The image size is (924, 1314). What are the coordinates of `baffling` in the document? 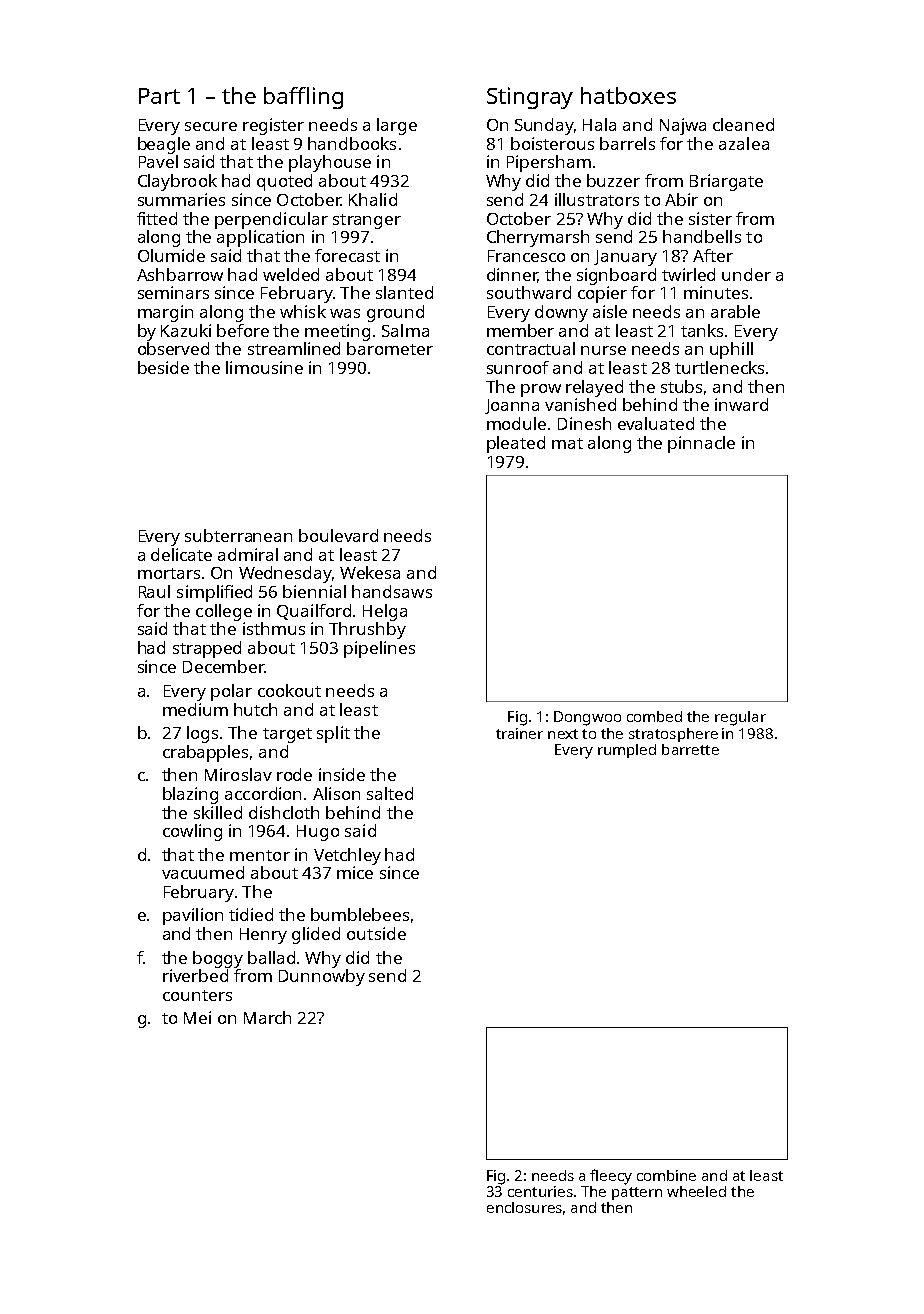 It's located at (303, 98).
